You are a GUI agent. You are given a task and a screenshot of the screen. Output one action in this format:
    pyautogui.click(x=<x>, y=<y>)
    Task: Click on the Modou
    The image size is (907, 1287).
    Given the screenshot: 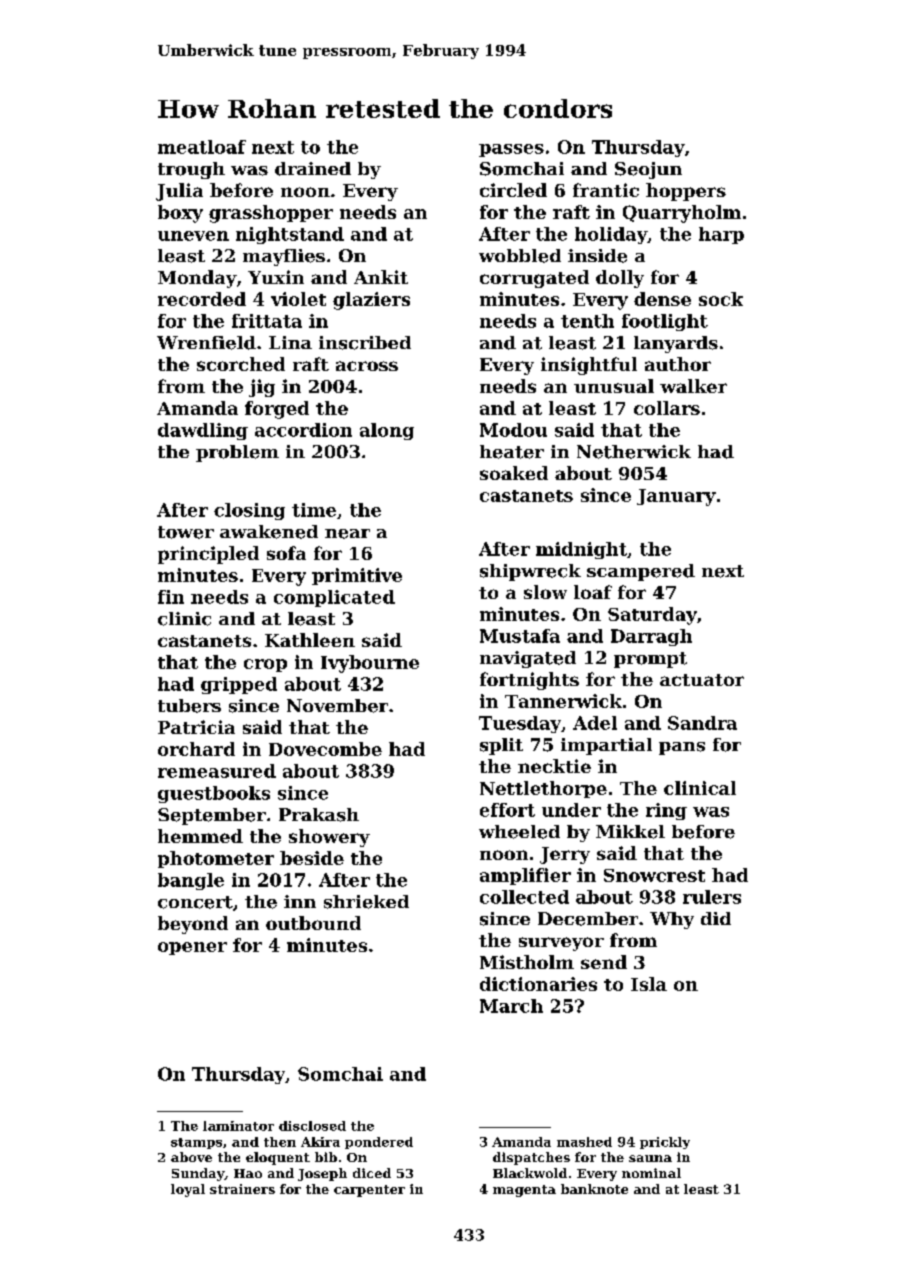 What is the action you would take?
    pyautogui.click(x=513, y=430)
